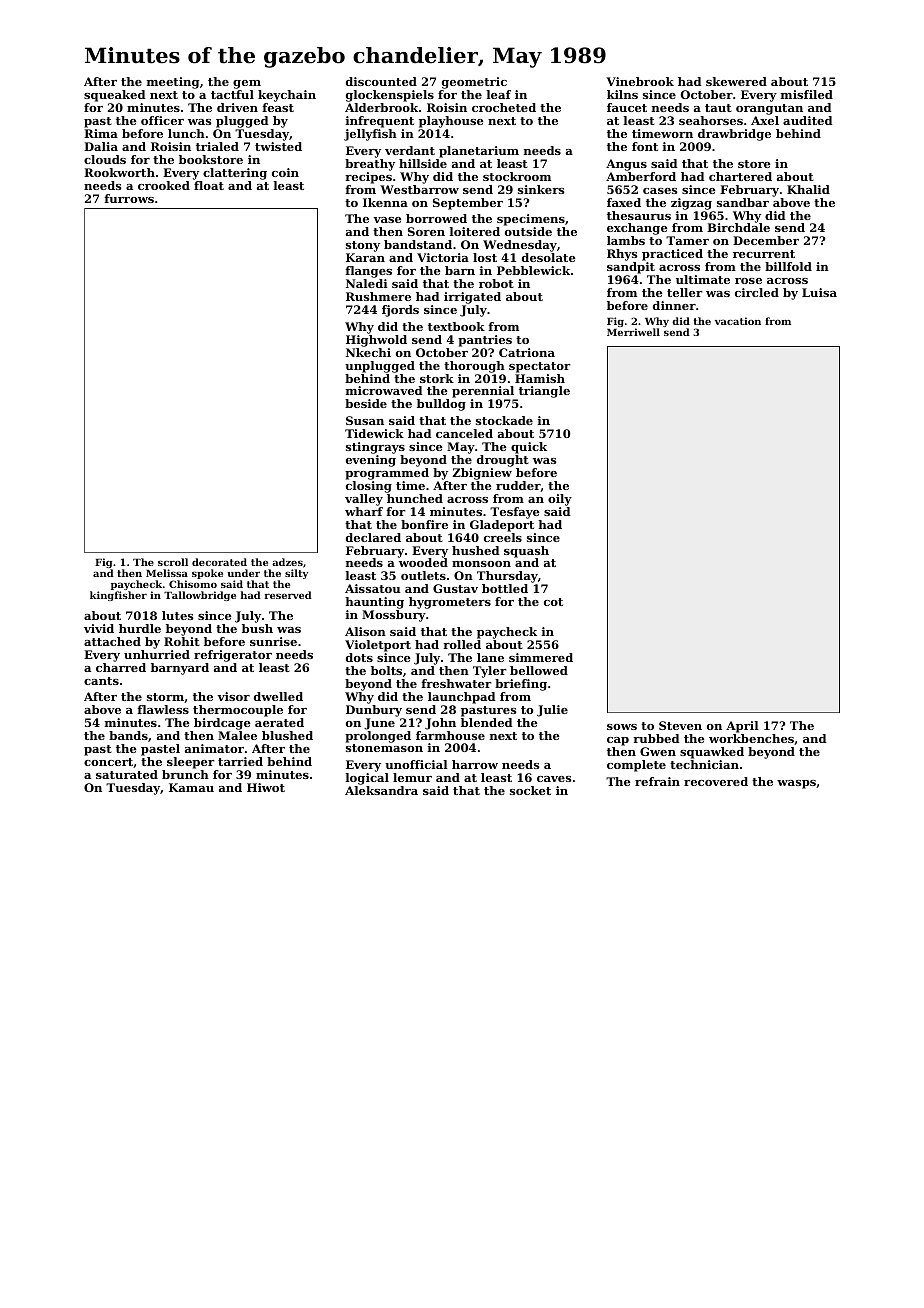 Image resolution: width=924 pixels, height=1308 pixels. I want to click on Naledi, so click(367, 283).
